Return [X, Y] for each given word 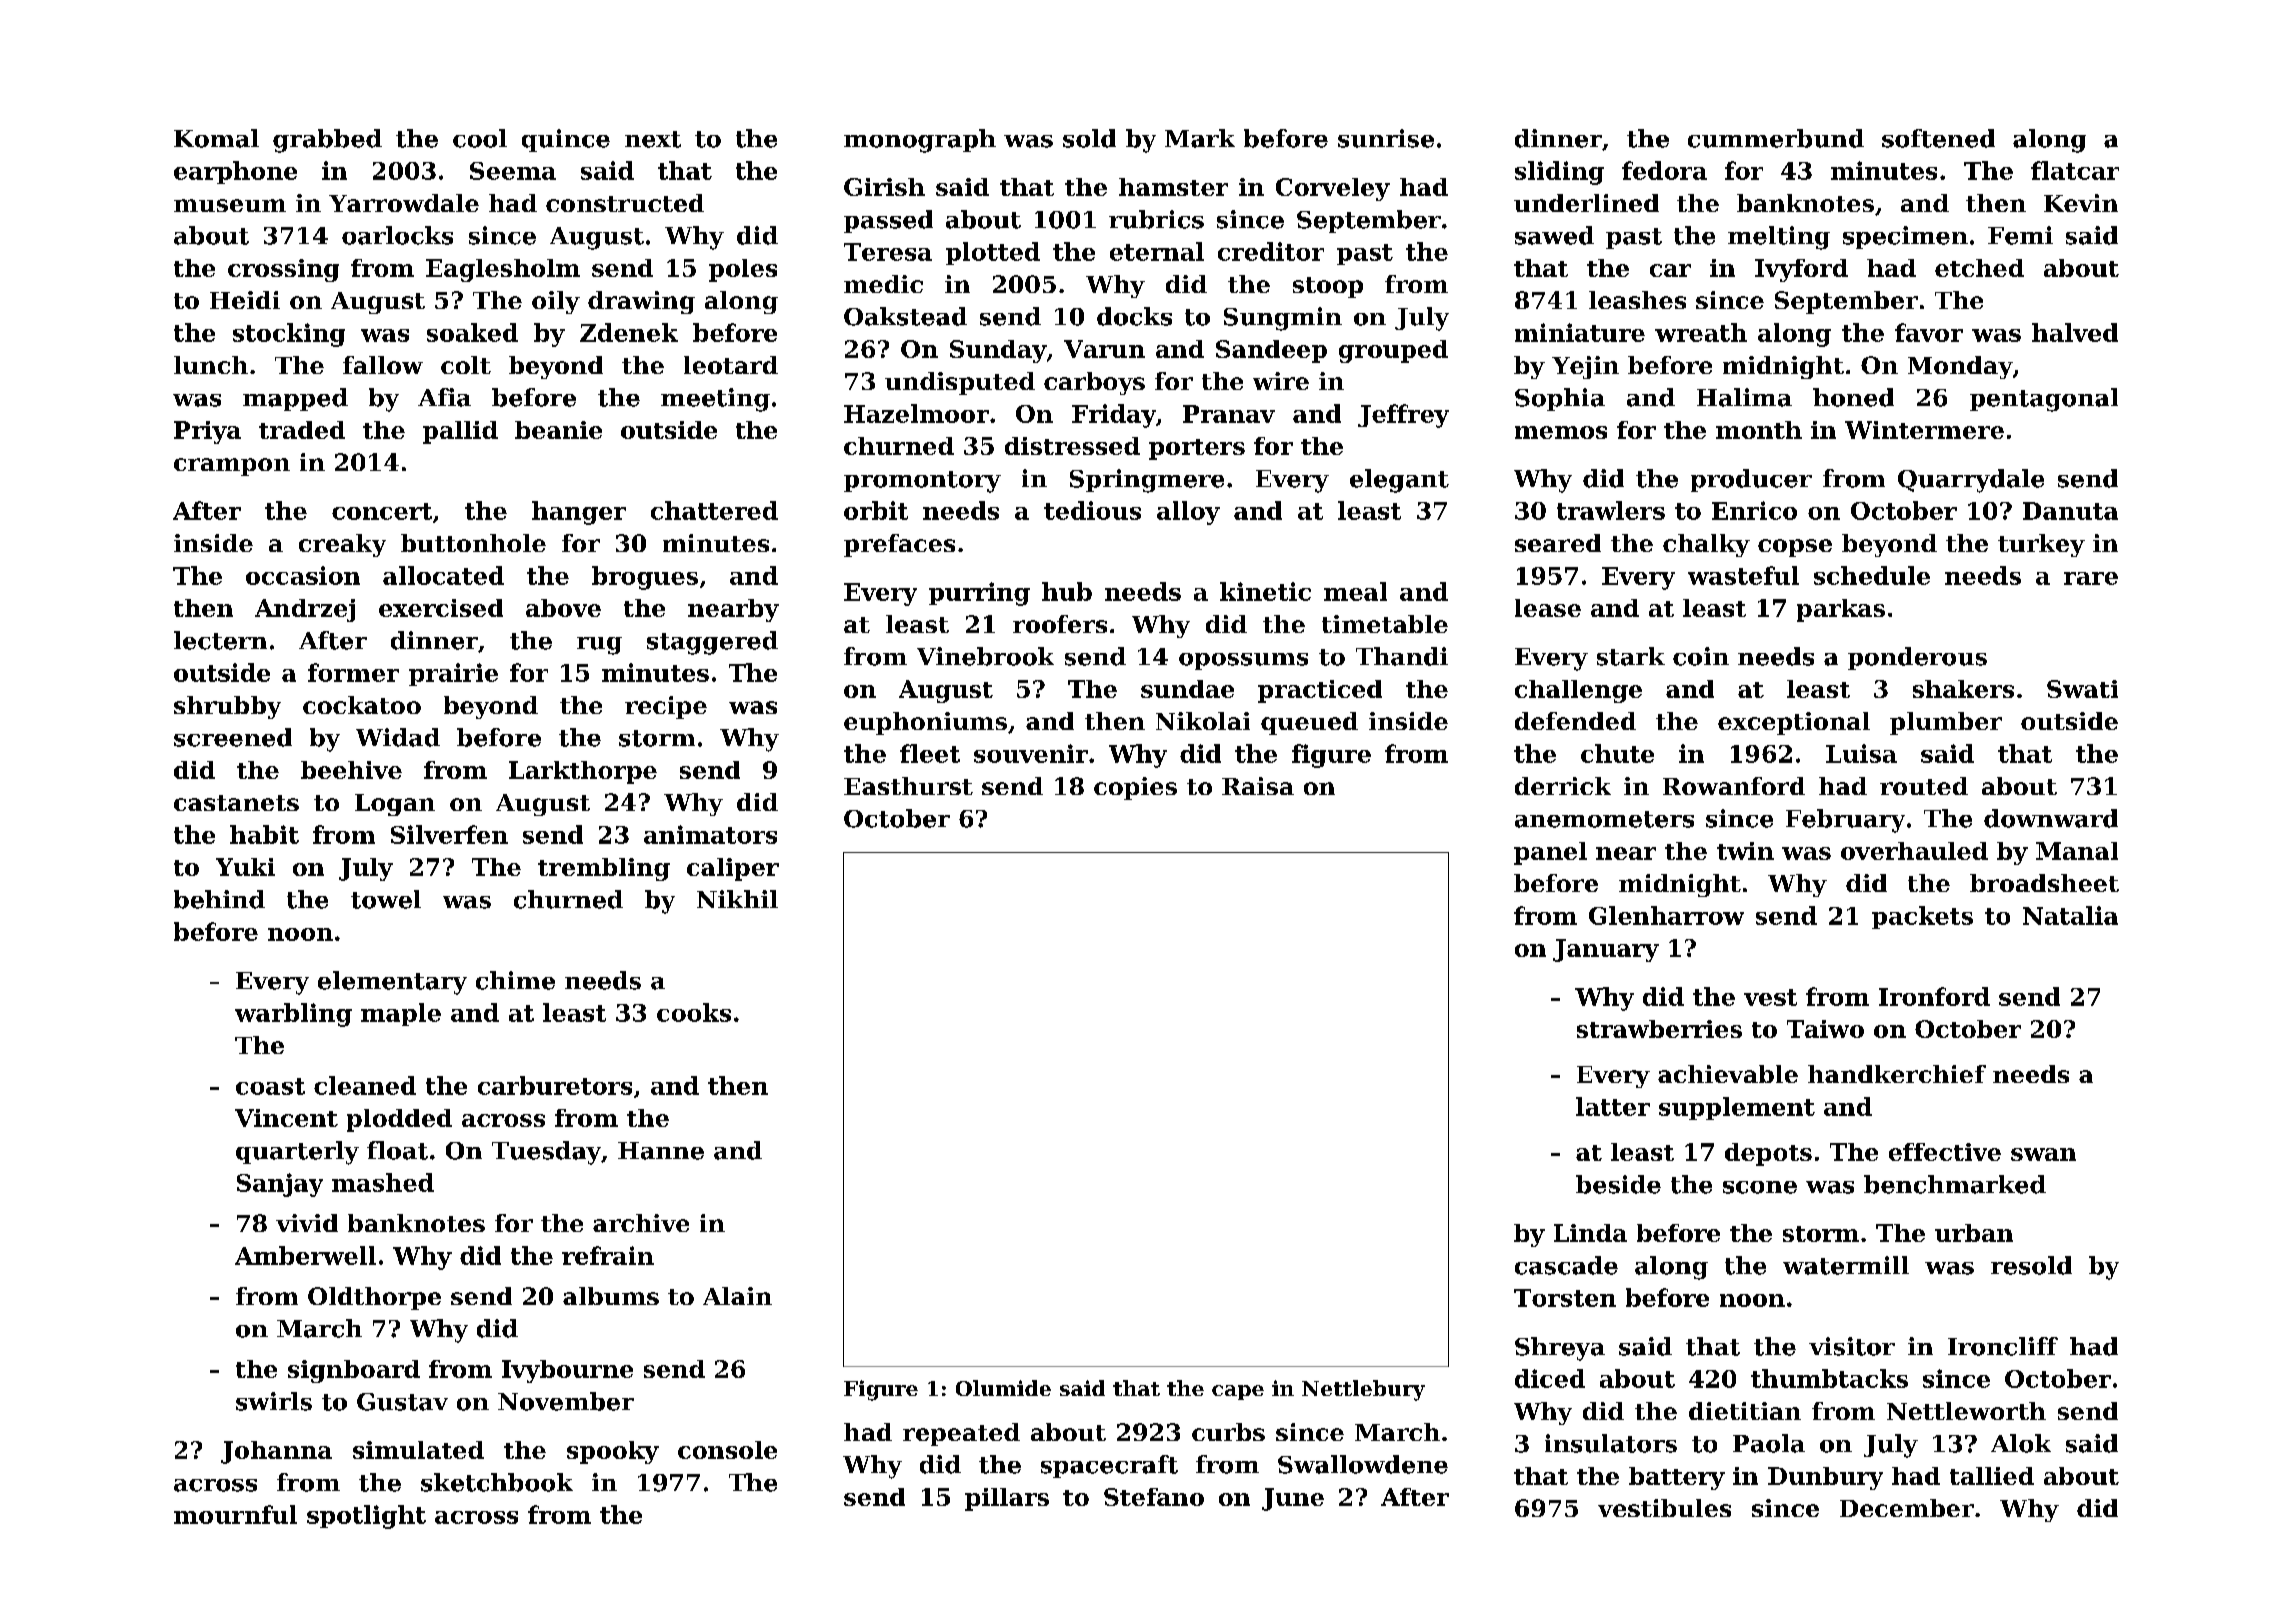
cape [1238, 1392]
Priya [207, 432]
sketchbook [497, 1482]
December [1907, 1508]
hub [1067, 591]
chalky [1706, 545]
